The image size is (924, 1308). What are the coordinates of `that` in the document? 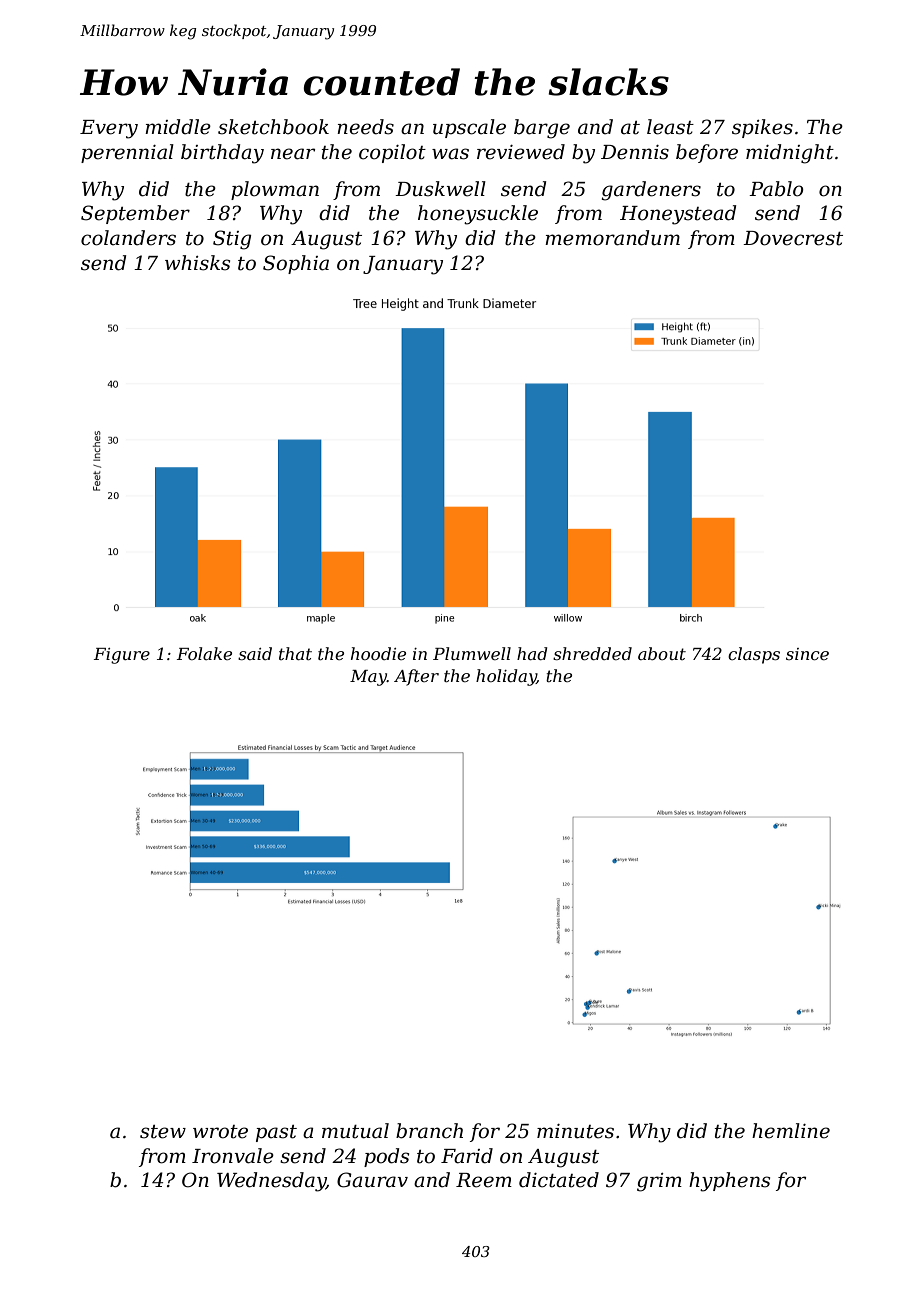 It's located at (295, 653).
